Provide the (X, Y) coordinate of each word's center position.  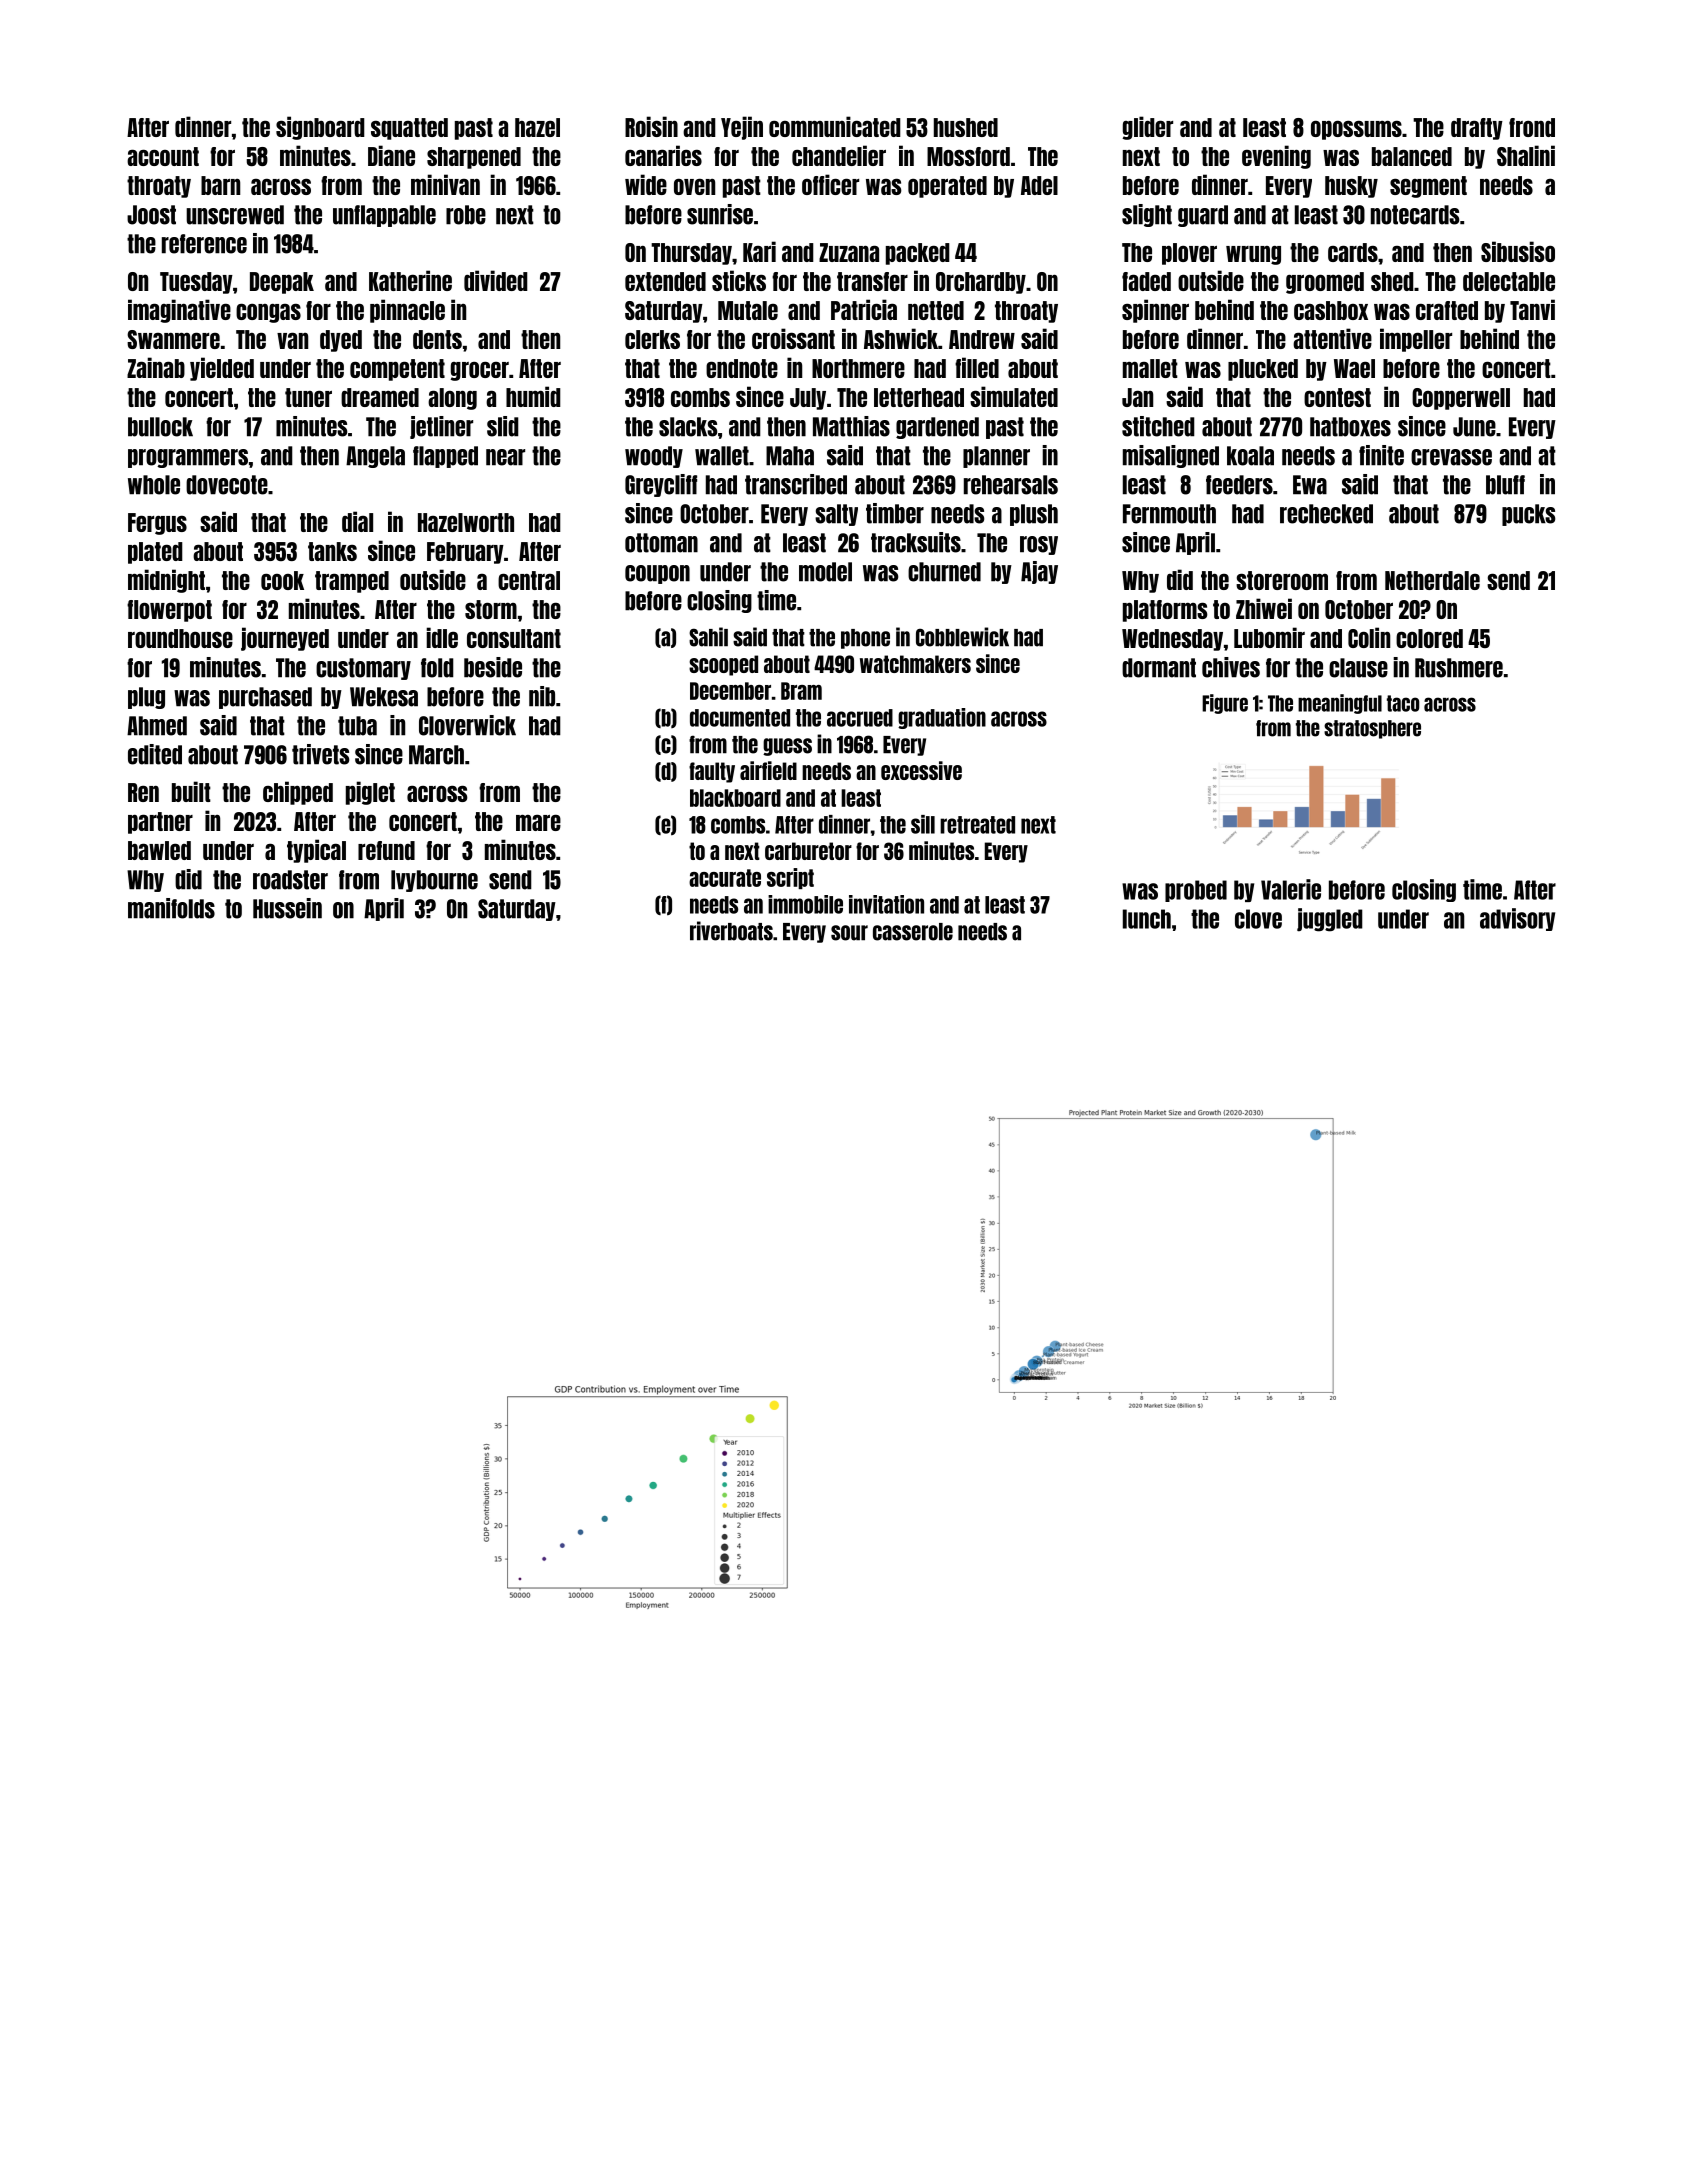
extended (665, 281)
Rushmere (1459, 668)
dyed (341, 341)
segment (1428, 187)
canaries (663, 155)
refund (386, 850)
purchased (265, 698)
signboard (320, 128)
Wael (1354, 368)
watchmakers (915, 664)
